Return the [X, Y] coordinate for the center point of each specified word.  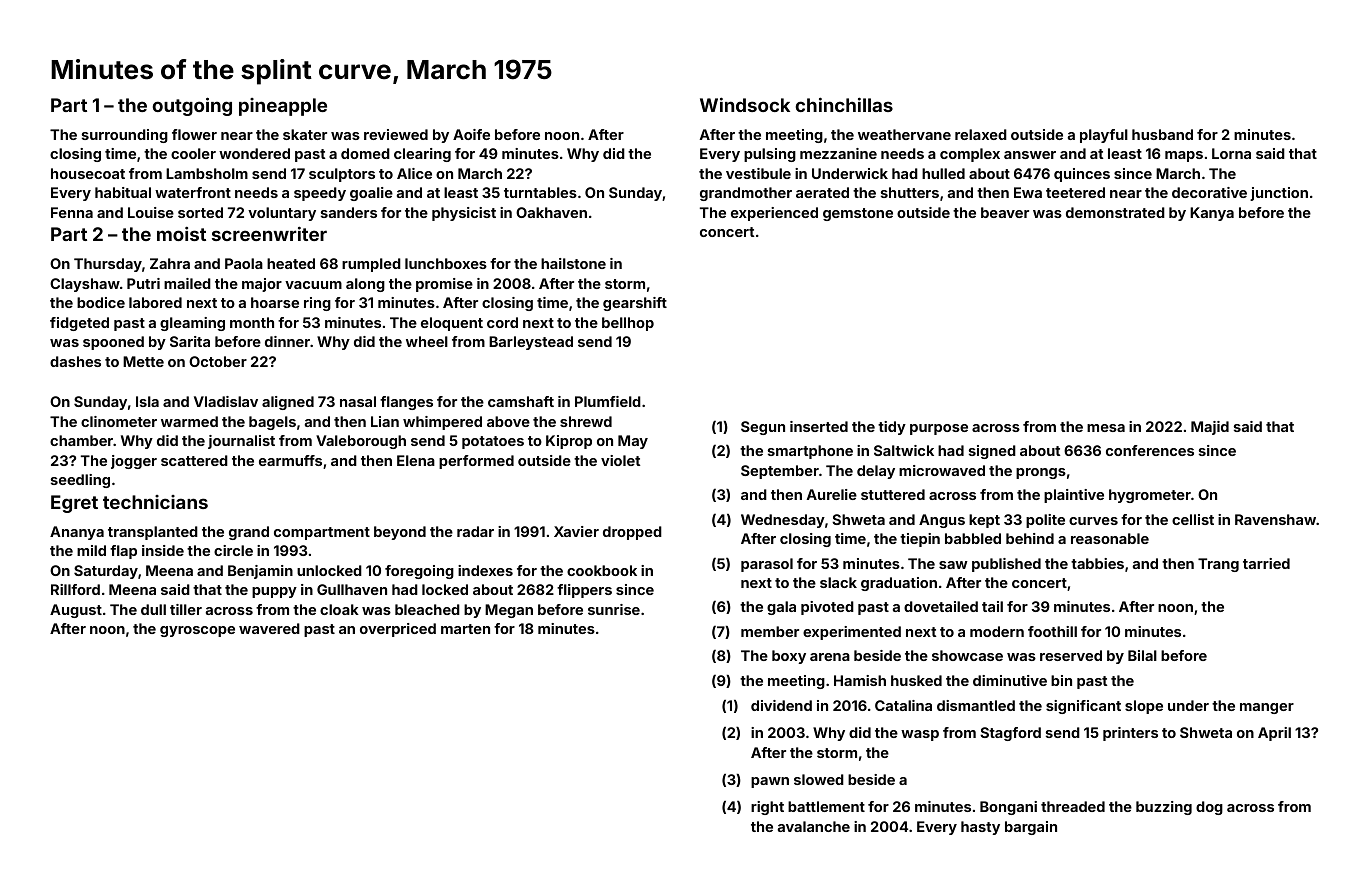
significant [1083, 707]
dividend [781, 705]
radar [475, 531]
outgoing [192, 106]
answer [1030, 155]
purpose [939, 429]
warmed [189, 421]
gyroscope [197, 631]
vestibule [758, 173]
